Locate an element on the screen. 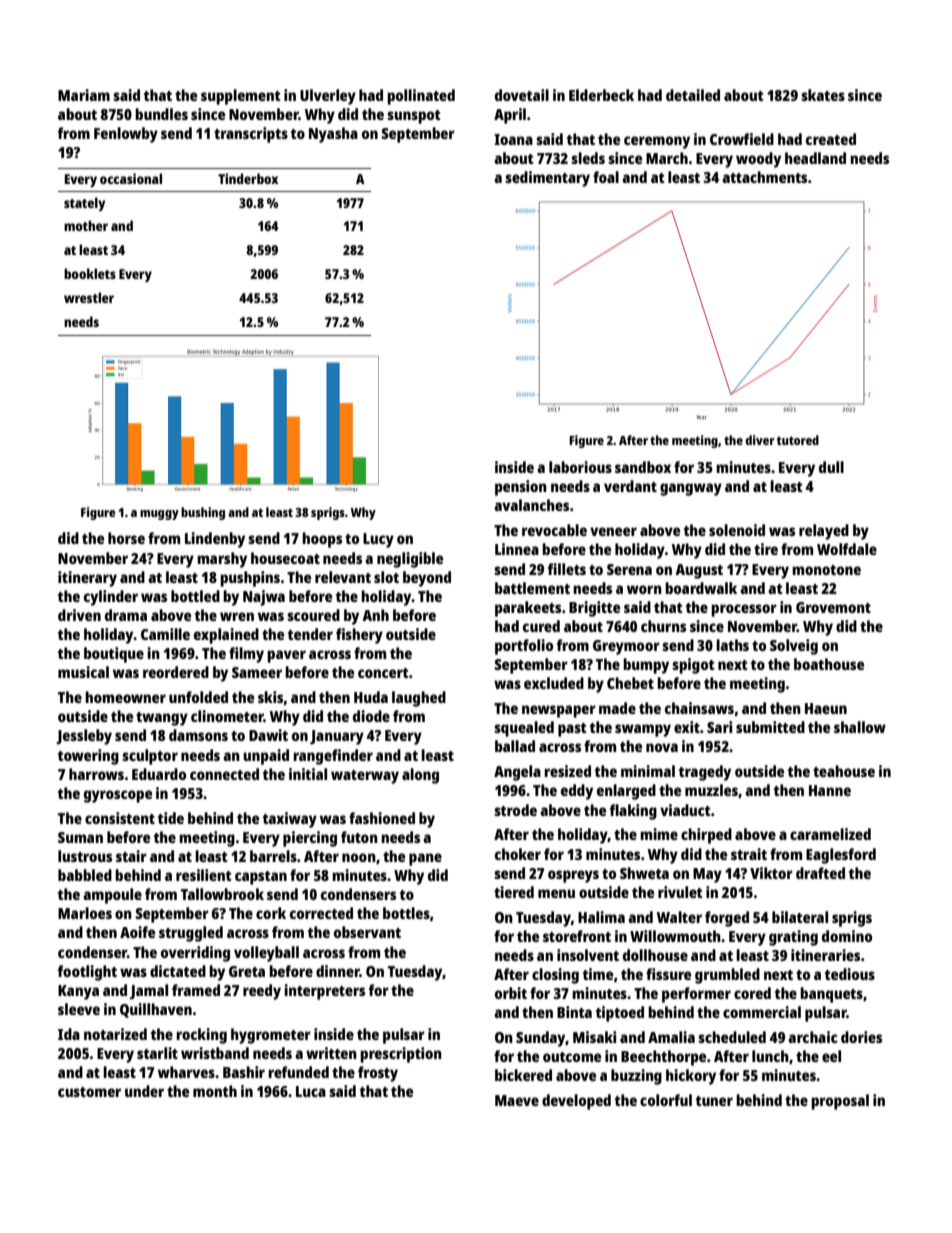  headland is located at coordinates (815, 158).
